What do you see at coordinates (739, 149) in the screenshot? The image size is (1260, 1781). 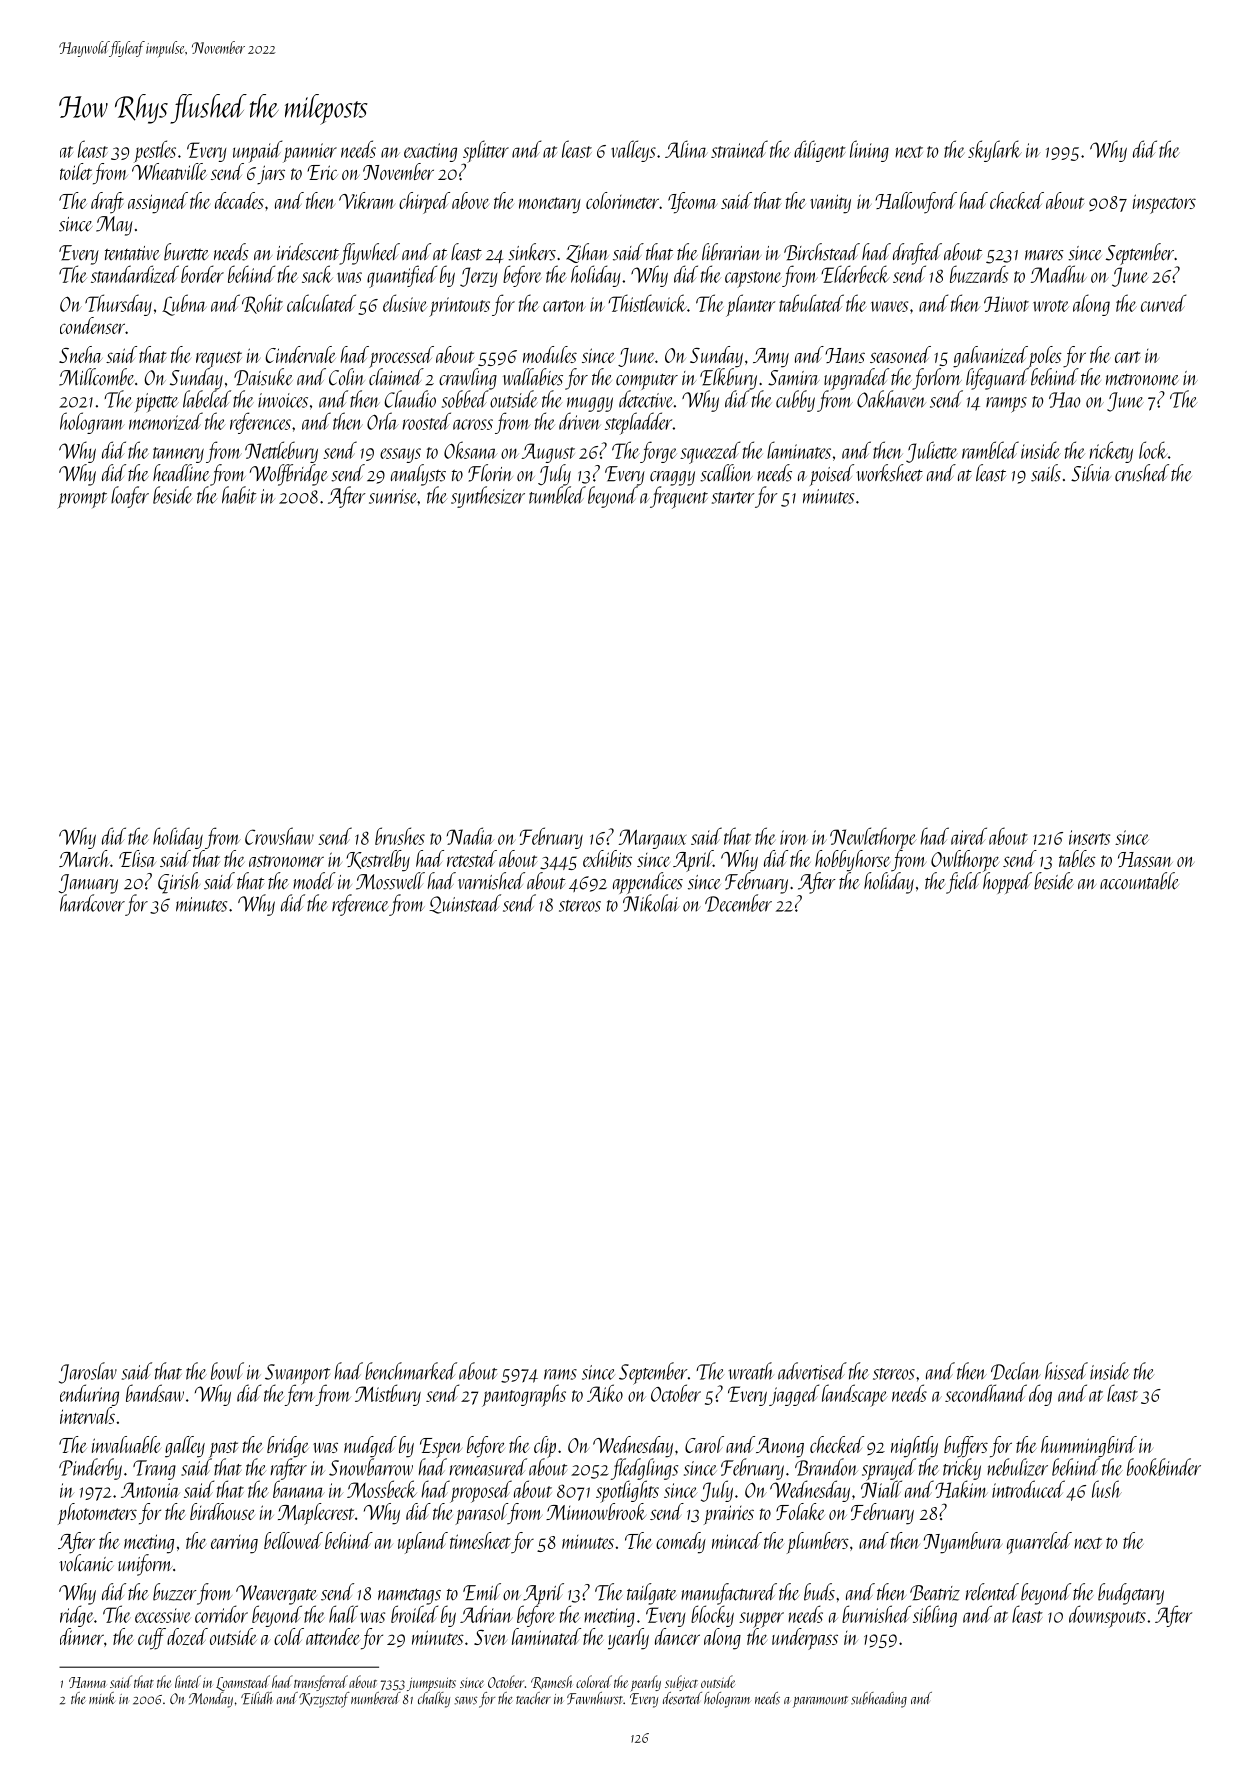 I see `strained` at bounding box center [739, 149].
